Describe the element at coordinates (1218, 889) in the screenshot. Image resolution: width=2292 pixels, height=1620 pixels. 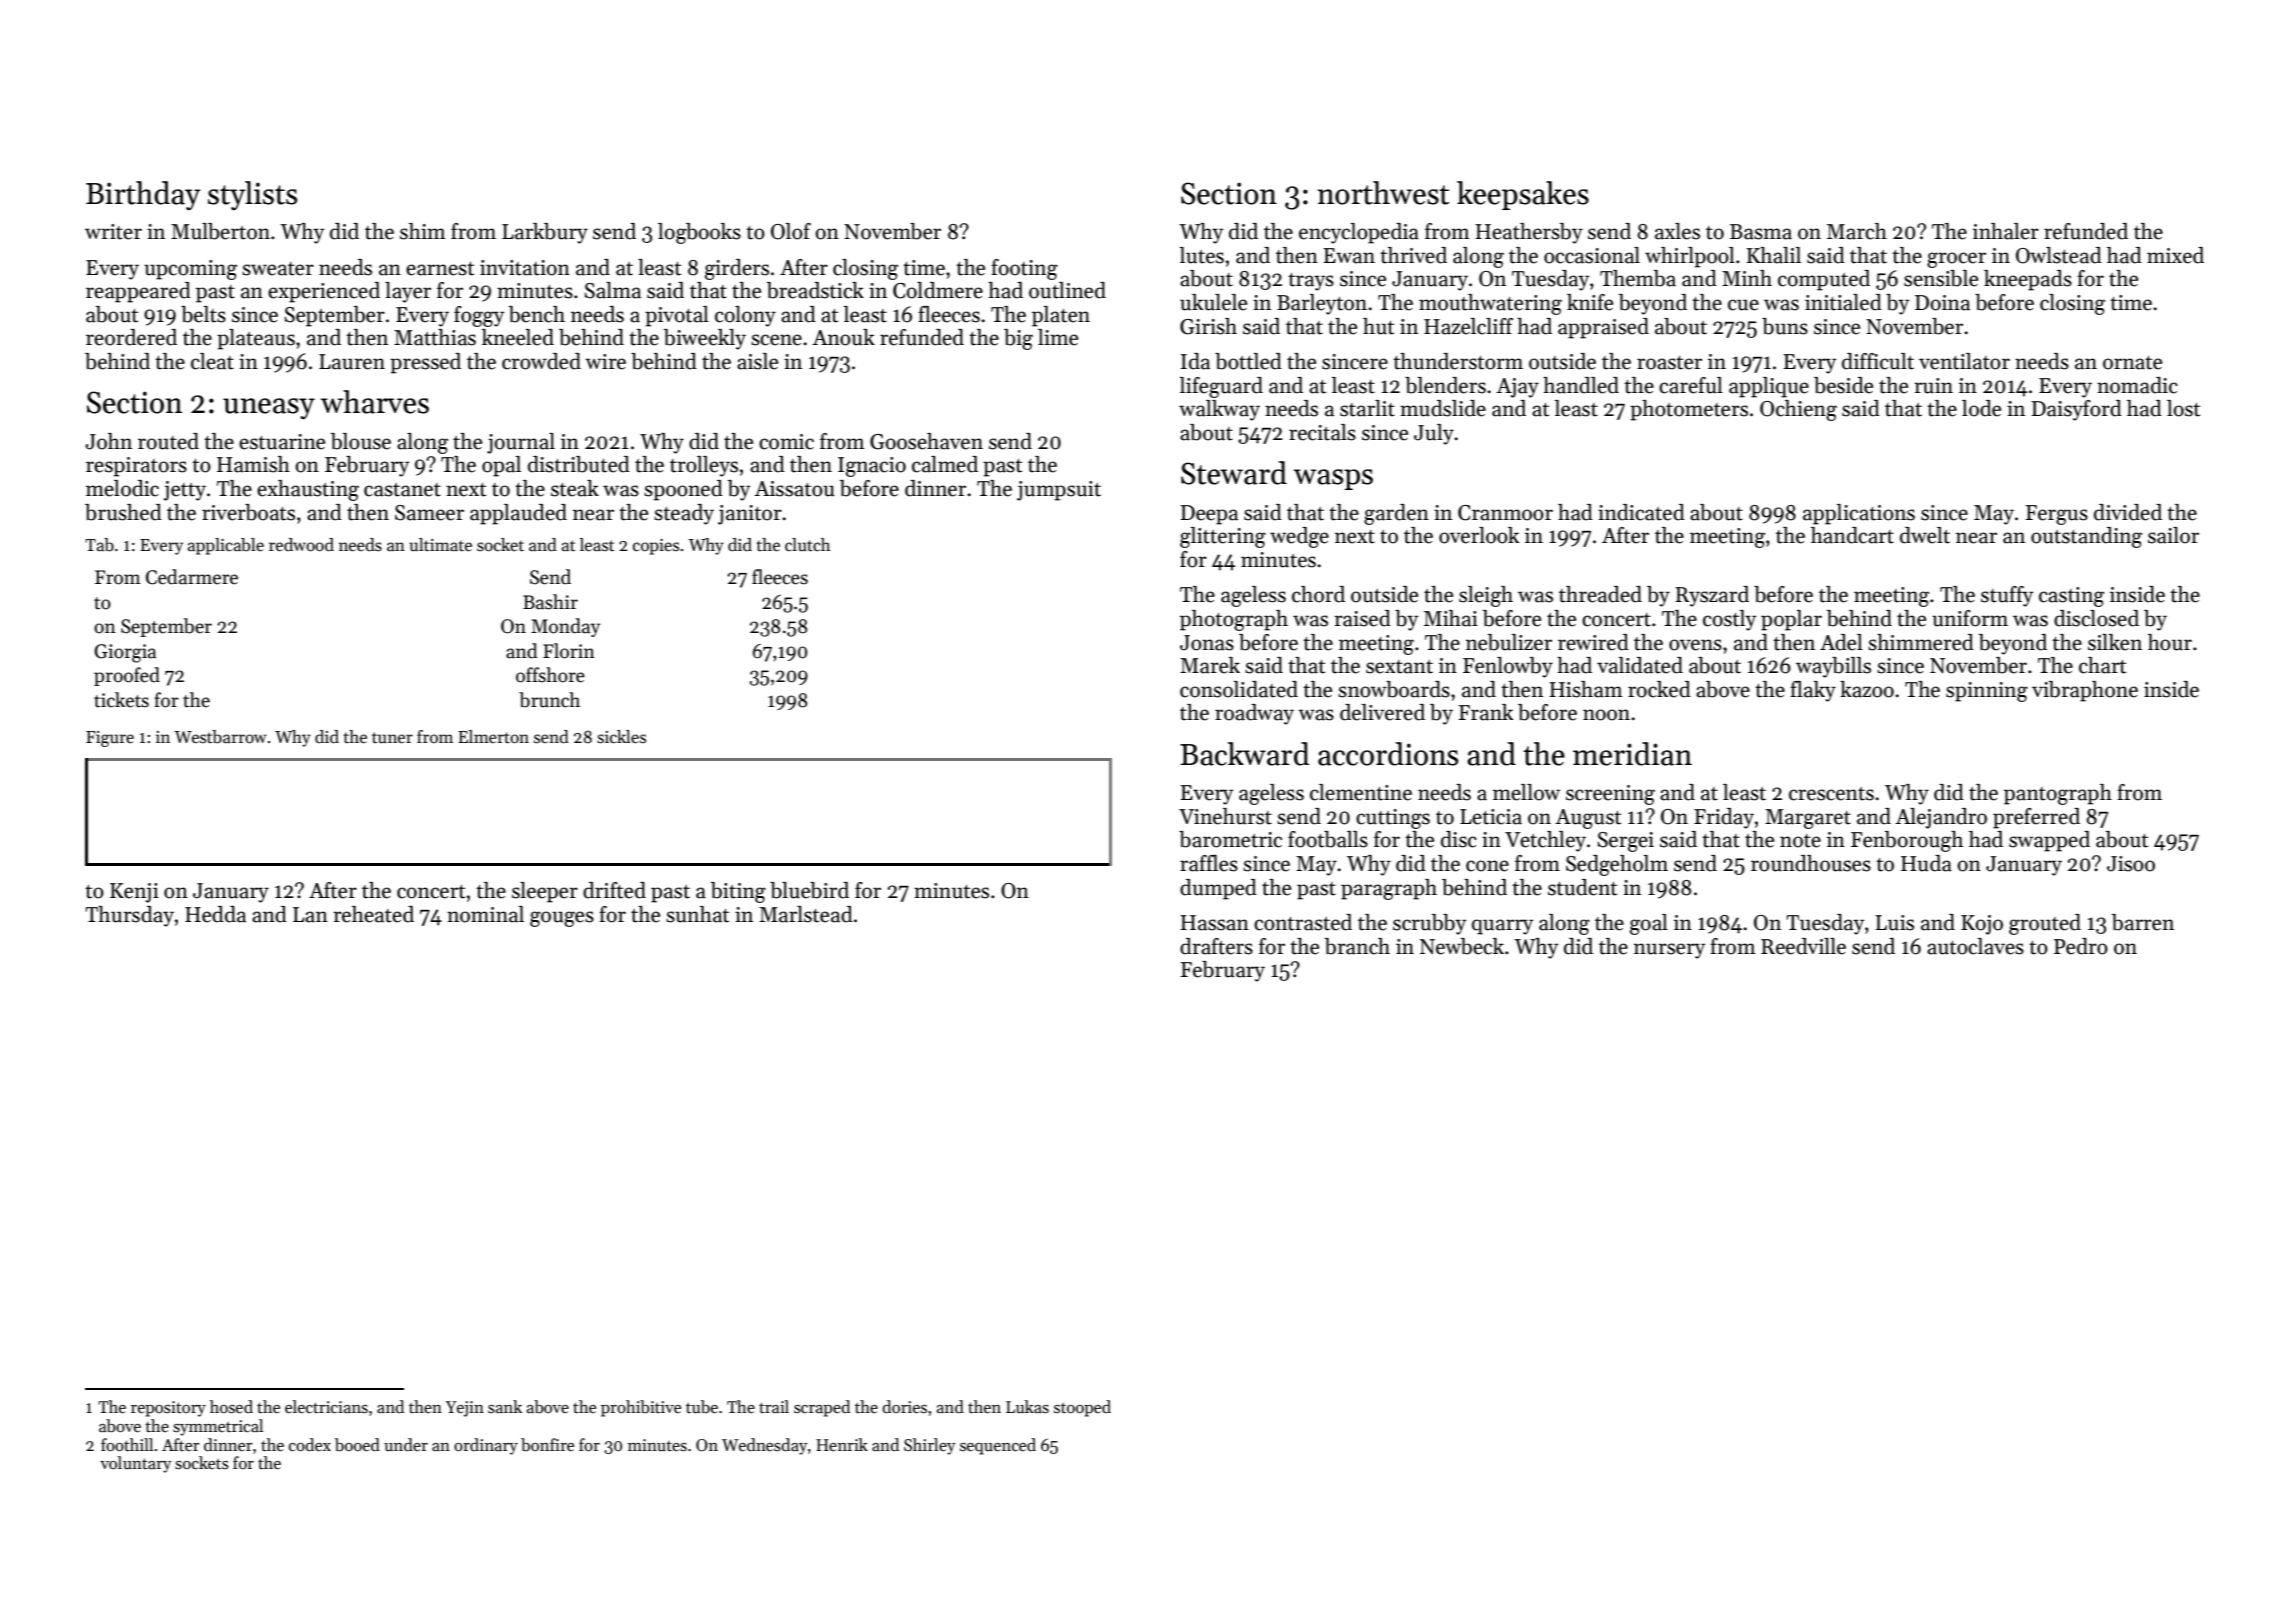
I see `dumped` at that location.
